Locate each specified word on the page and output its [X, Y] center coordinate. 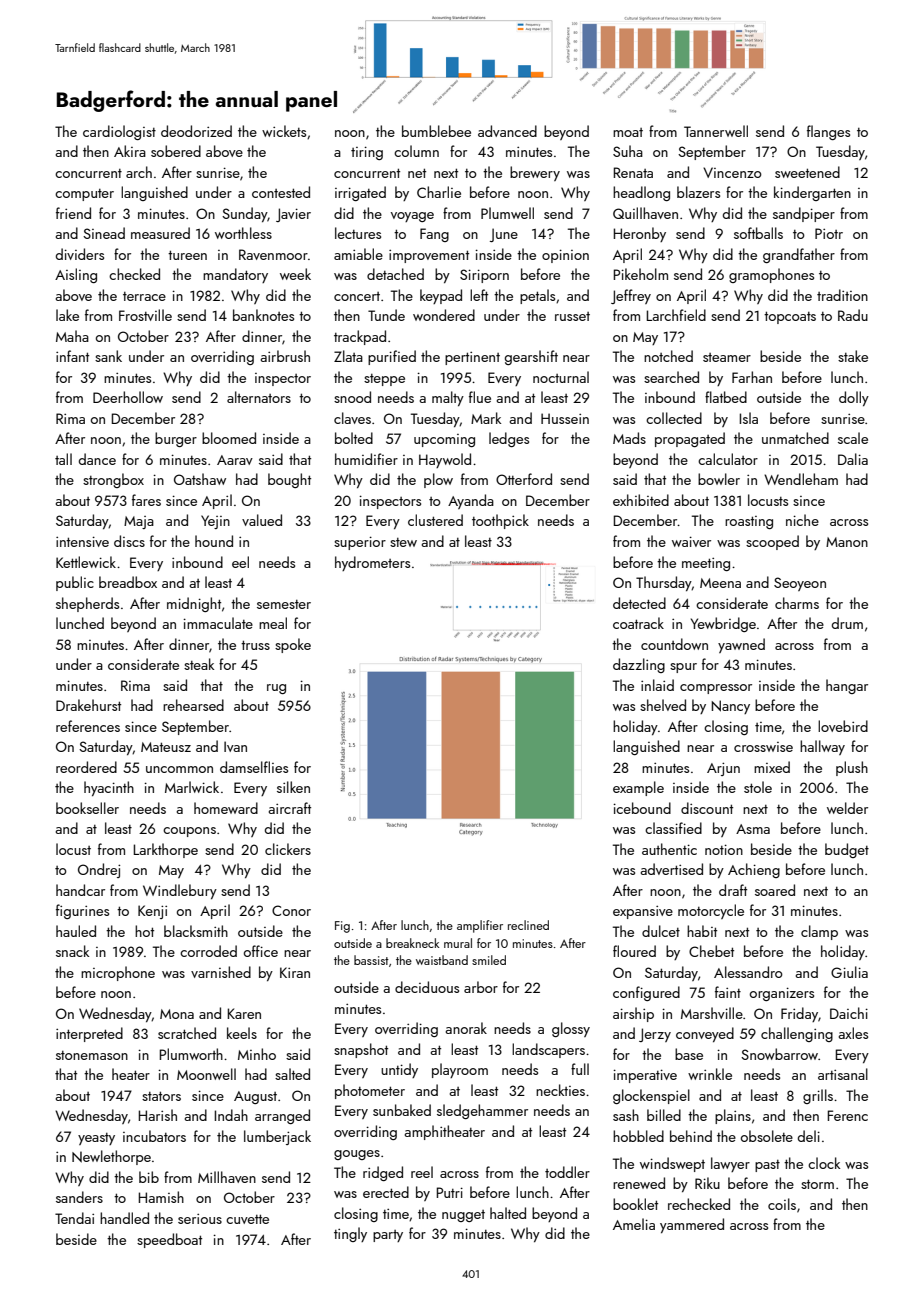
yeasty [96, 1139]
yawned [741, 645]
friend [73, 213]
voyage [412, 217]
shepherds [87, 604]
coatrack [638, 623]
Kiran [295, 972]
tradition [842, 295]
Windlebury [180, 891]
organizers [782, 994]
